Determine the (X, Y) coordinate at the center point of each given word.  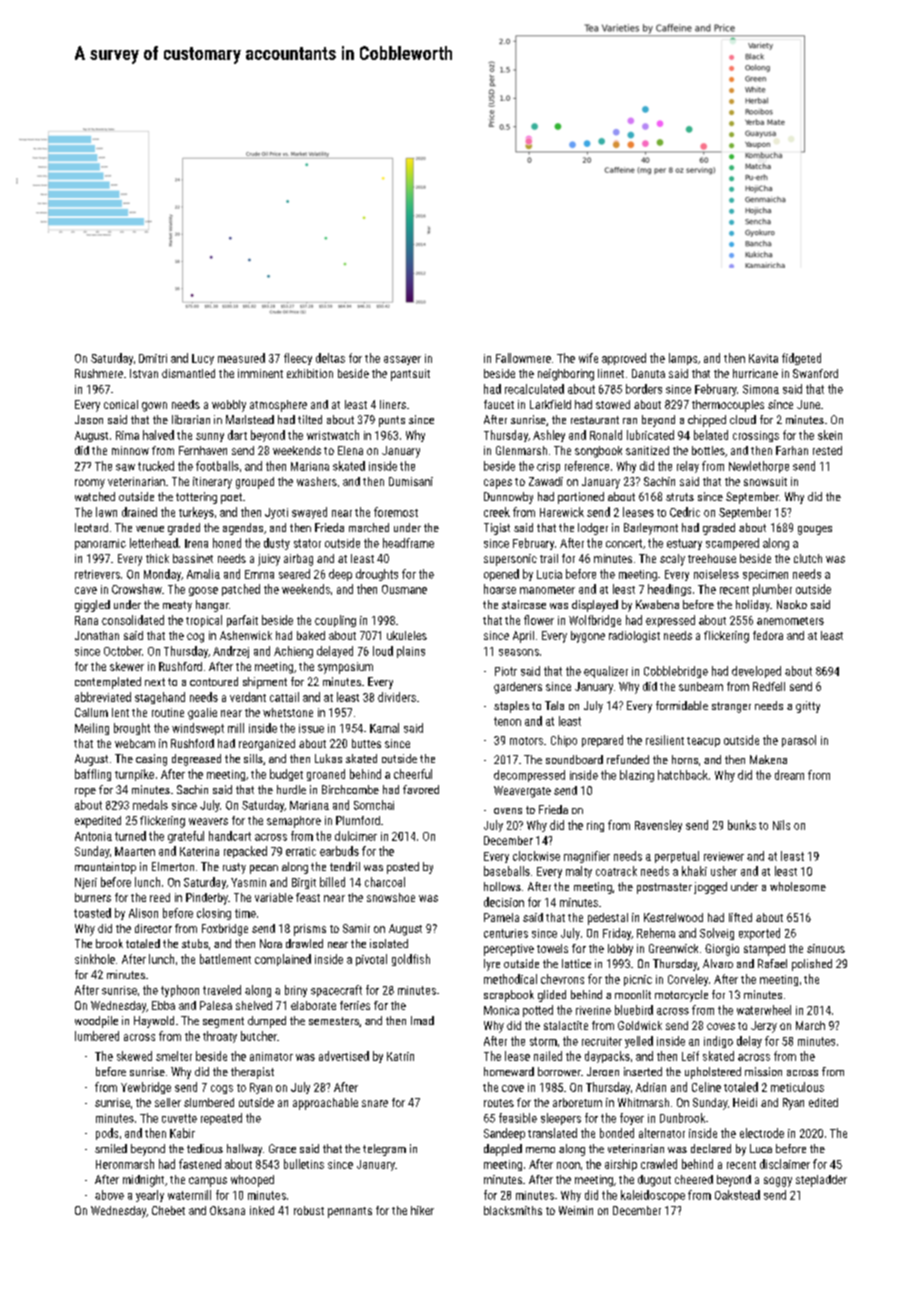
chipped (707, 421)
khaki (694, 871)
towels (552, 948)
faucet (499, 404)
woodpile (96, 1022)
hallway (244, 1150)
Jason (89, 419)
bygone (588, 637)
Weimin (576, 1210)
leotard (91, 527)
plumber (772, 590)
